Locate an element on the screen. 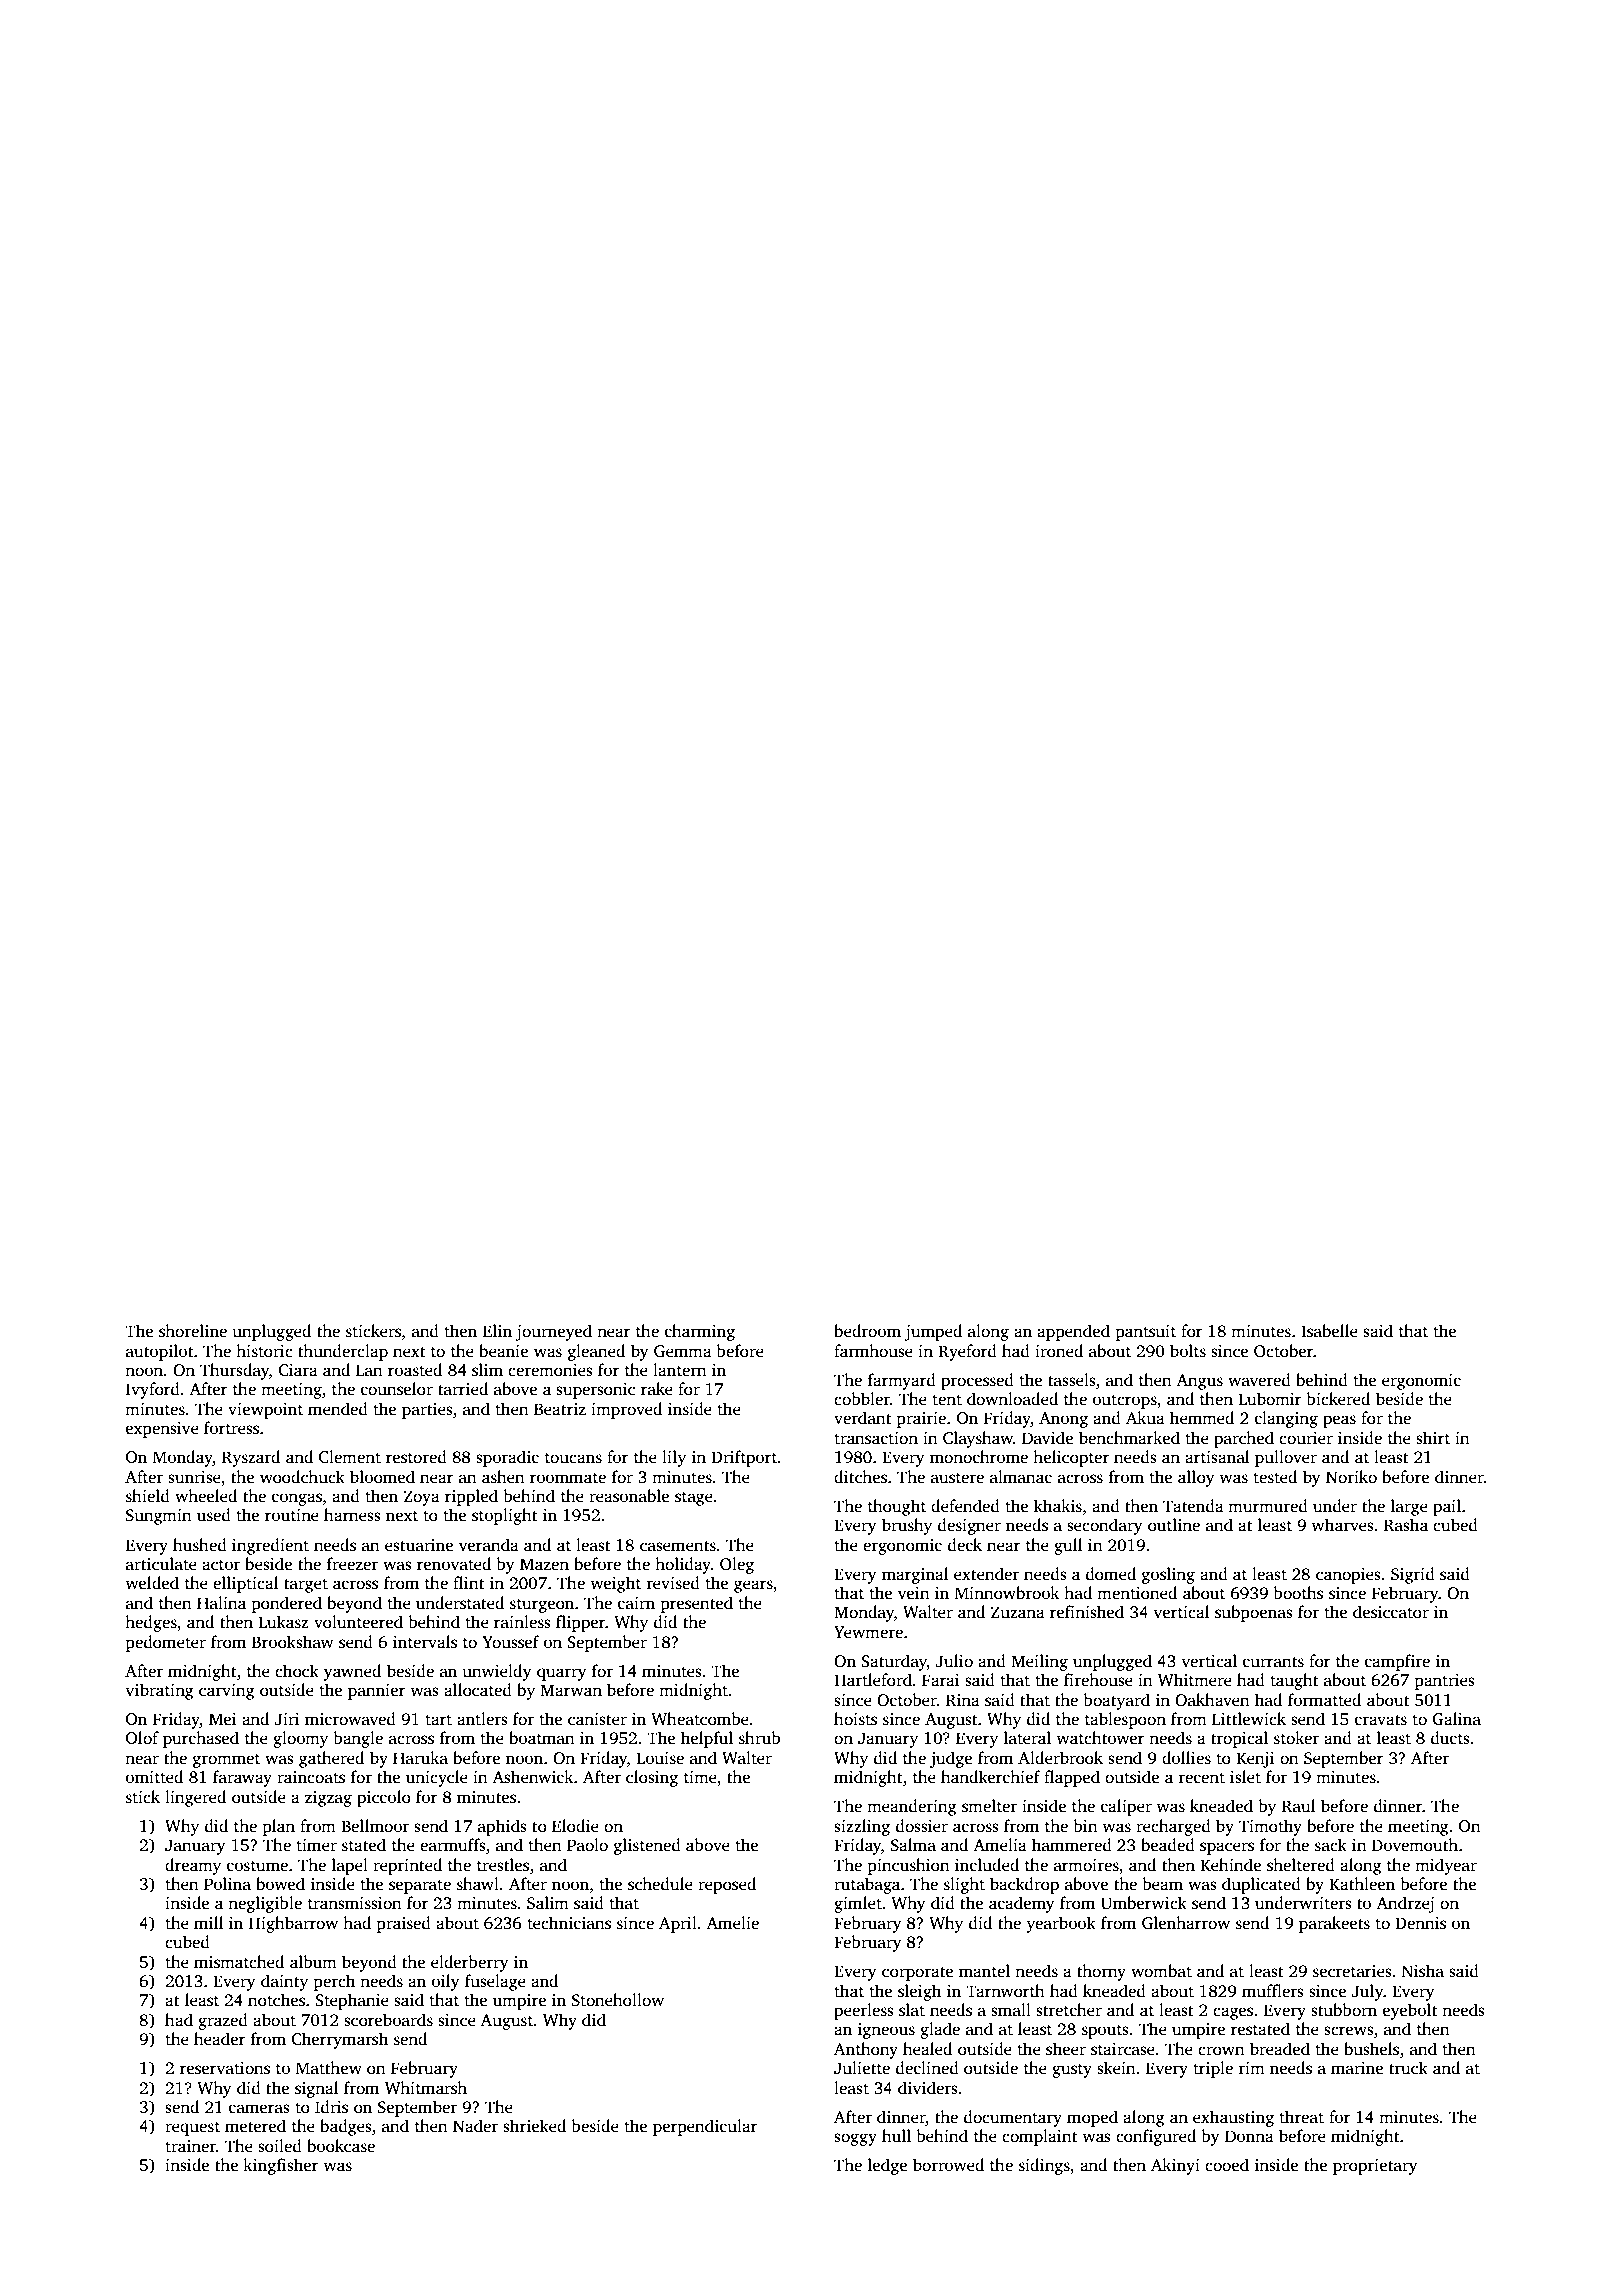 The width and height of the screenshot is (1620, 2292). alloy is located at coordinates (1196, 1478).
